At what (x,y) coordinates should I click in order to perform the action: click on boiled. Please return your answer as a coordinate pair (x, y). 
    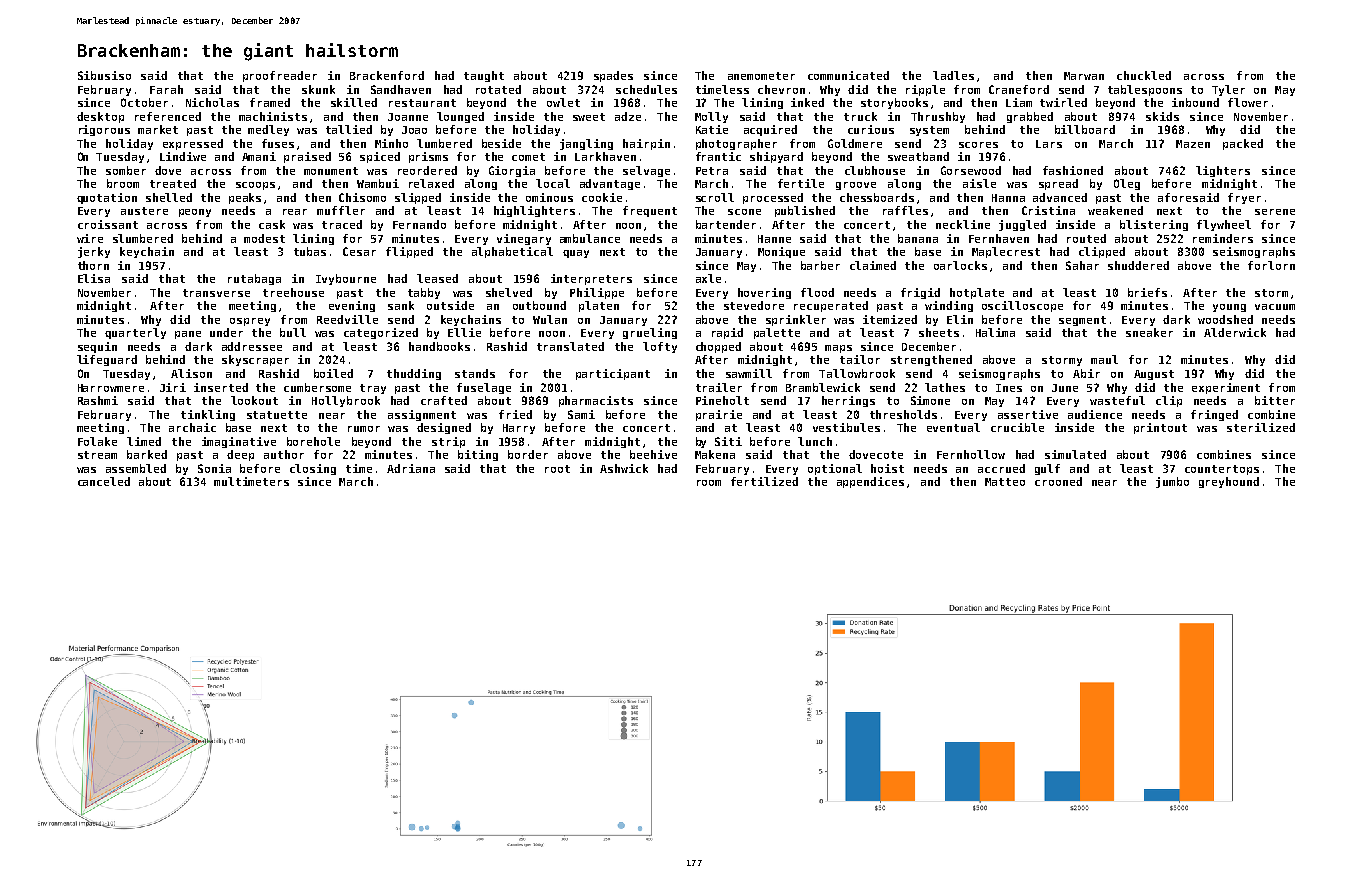
    Looking at the image, I should click on (333, 373).
